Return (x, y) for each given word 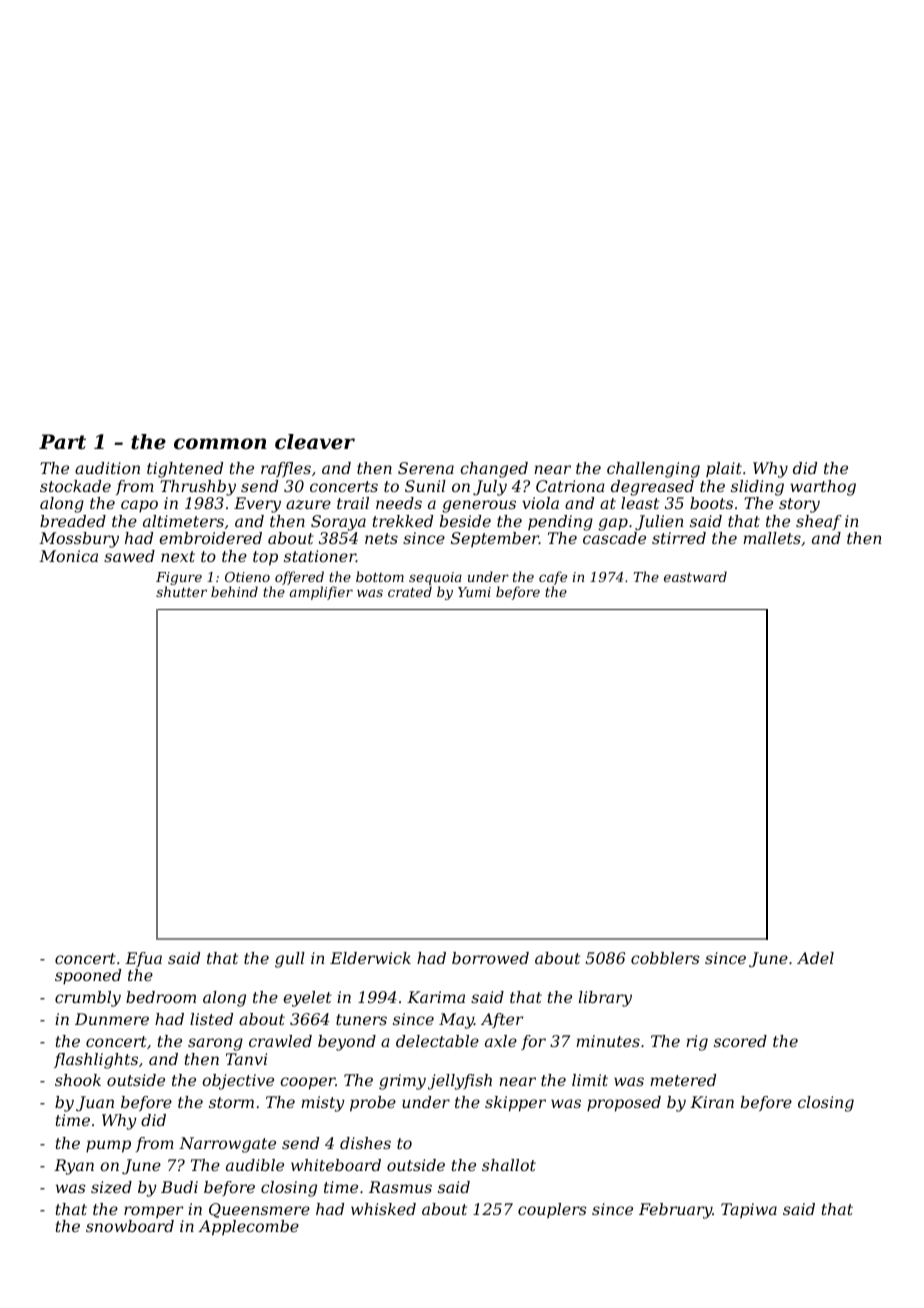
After (502, 1020)
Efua (143, 959)
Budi (179, 1187)
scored (740, 1041)
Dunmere (112, 1019)
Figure (179, 578)
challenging (653, 470)
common (220, 444)
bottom (380, 576)
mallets (772, 538)
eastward (695, 576)
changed (494, 470)
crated (410, 591)
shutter (181, 591)
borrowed (490, 958)
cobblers (665, 958)
